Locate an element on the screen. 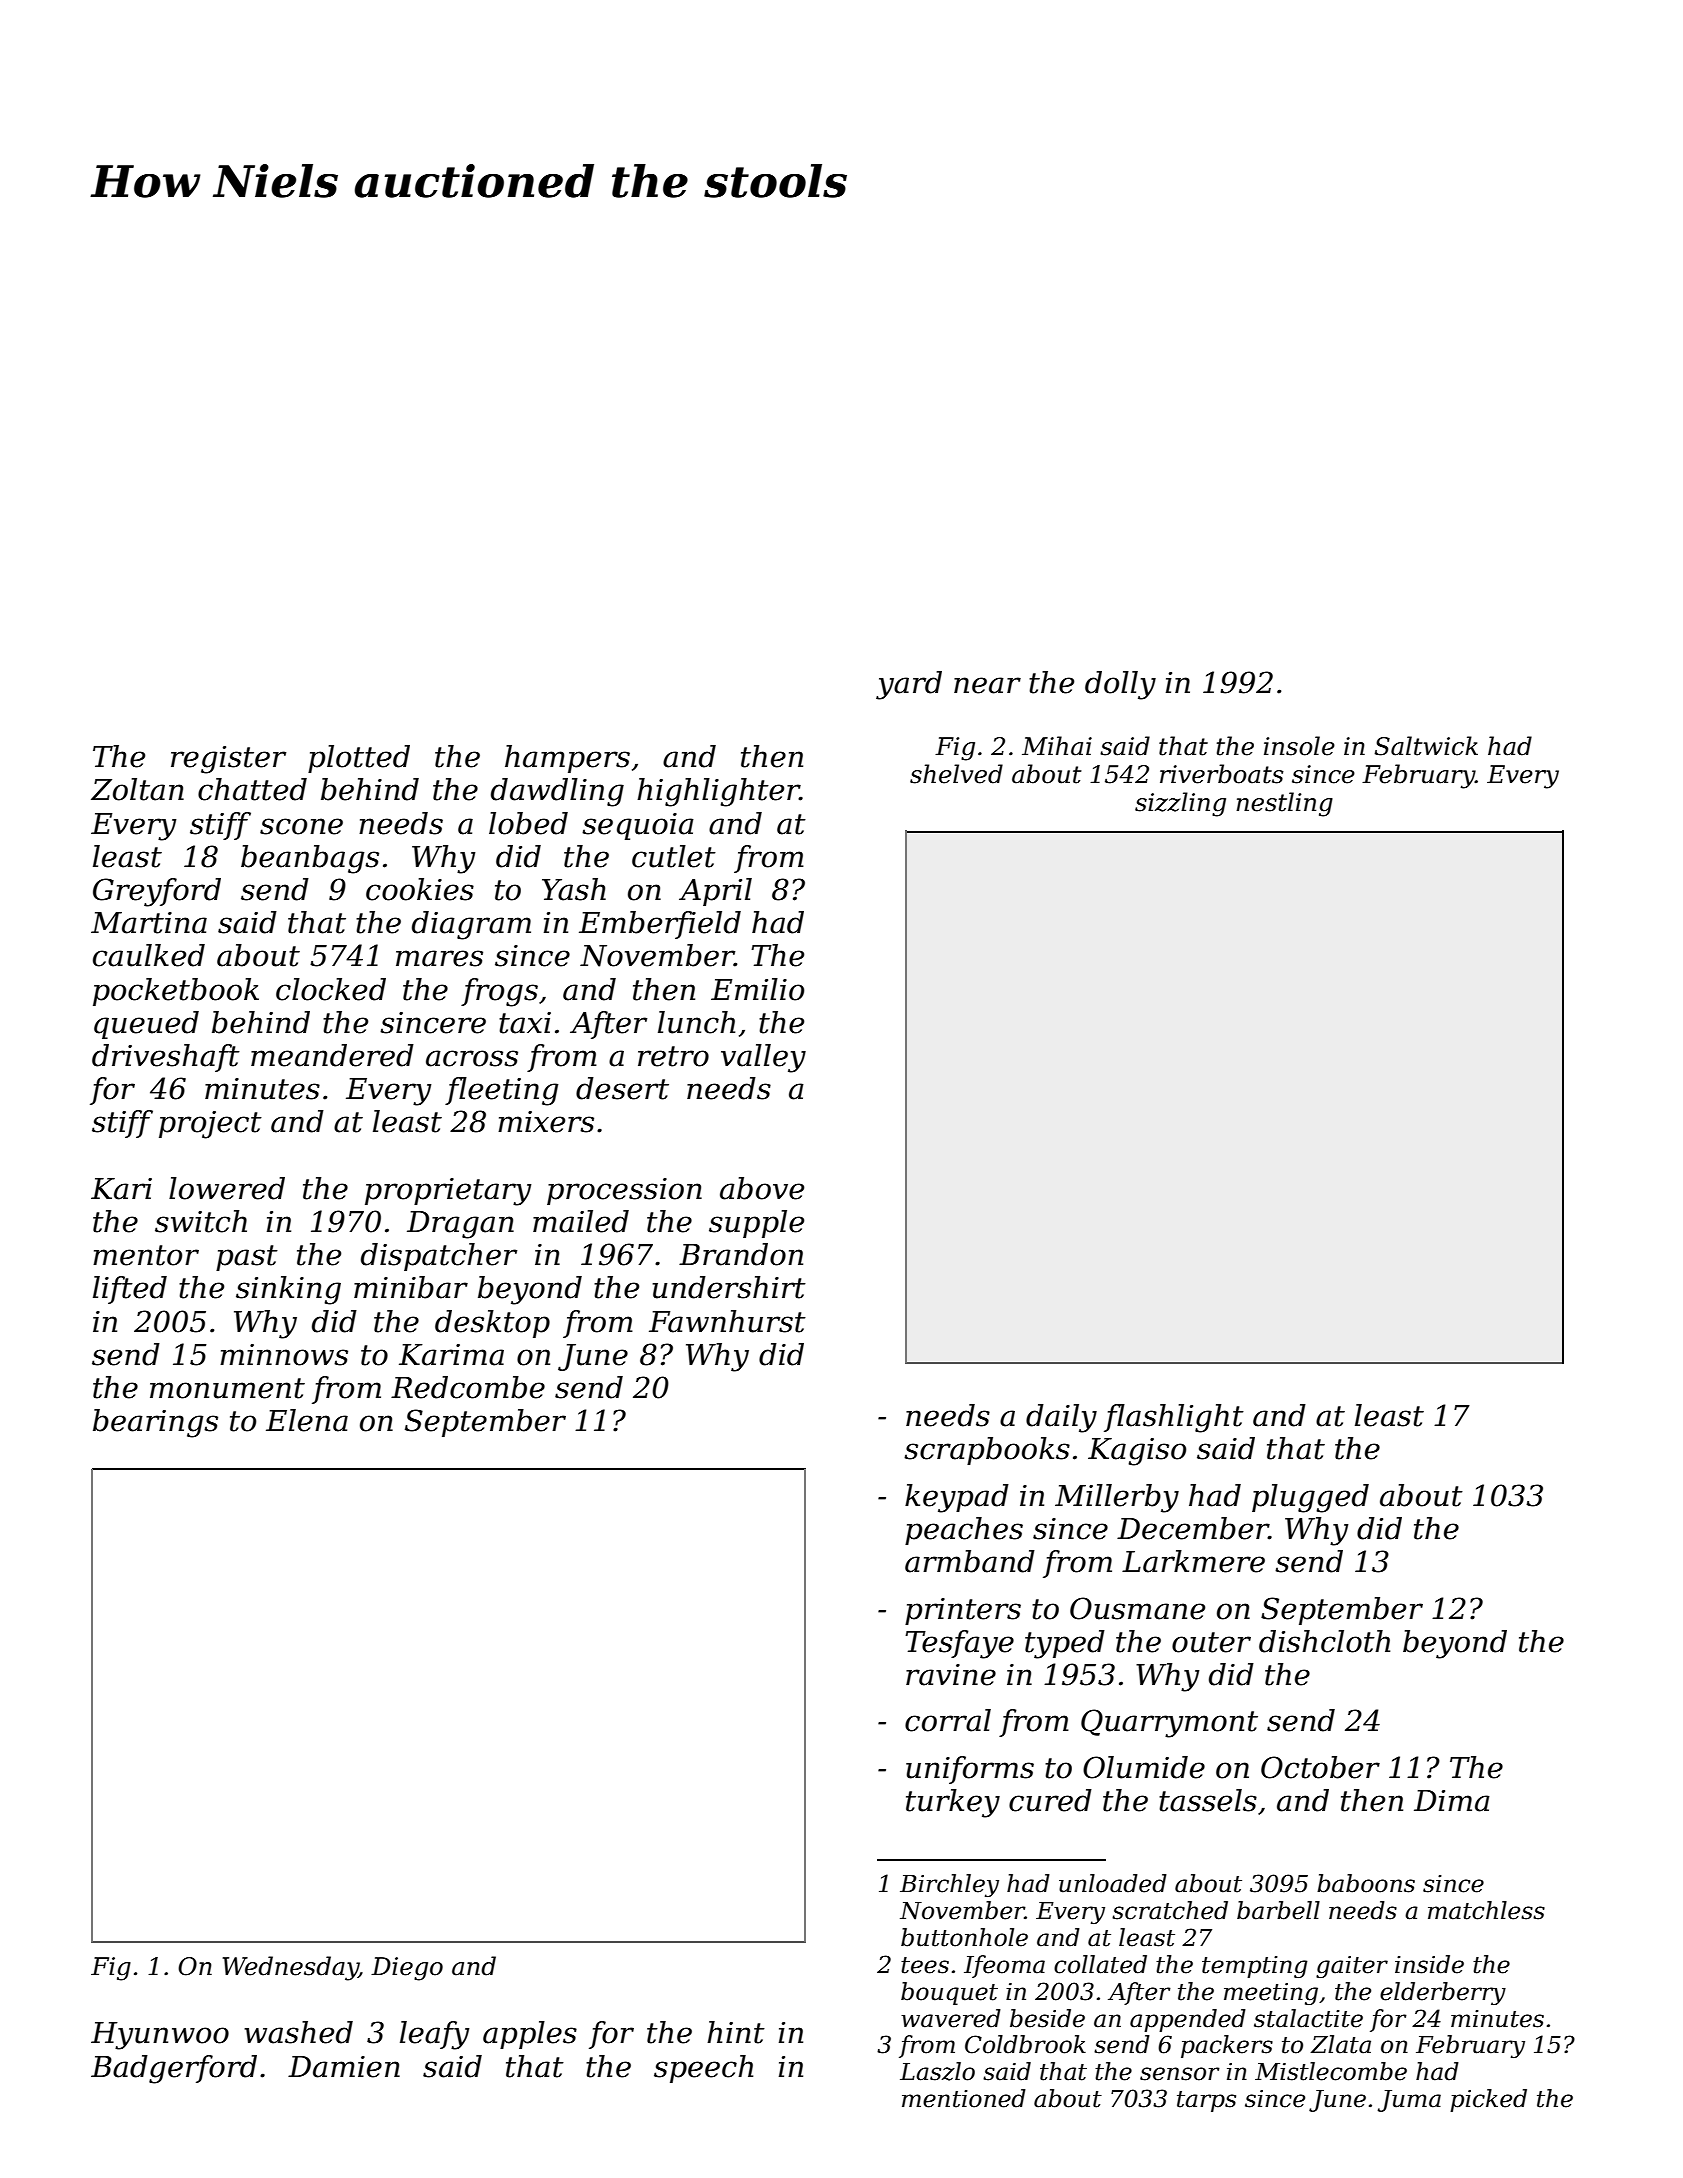 The height and width of the screenshot is (2178, 1683). Wednesday is located at coordinates (291, 1968).
